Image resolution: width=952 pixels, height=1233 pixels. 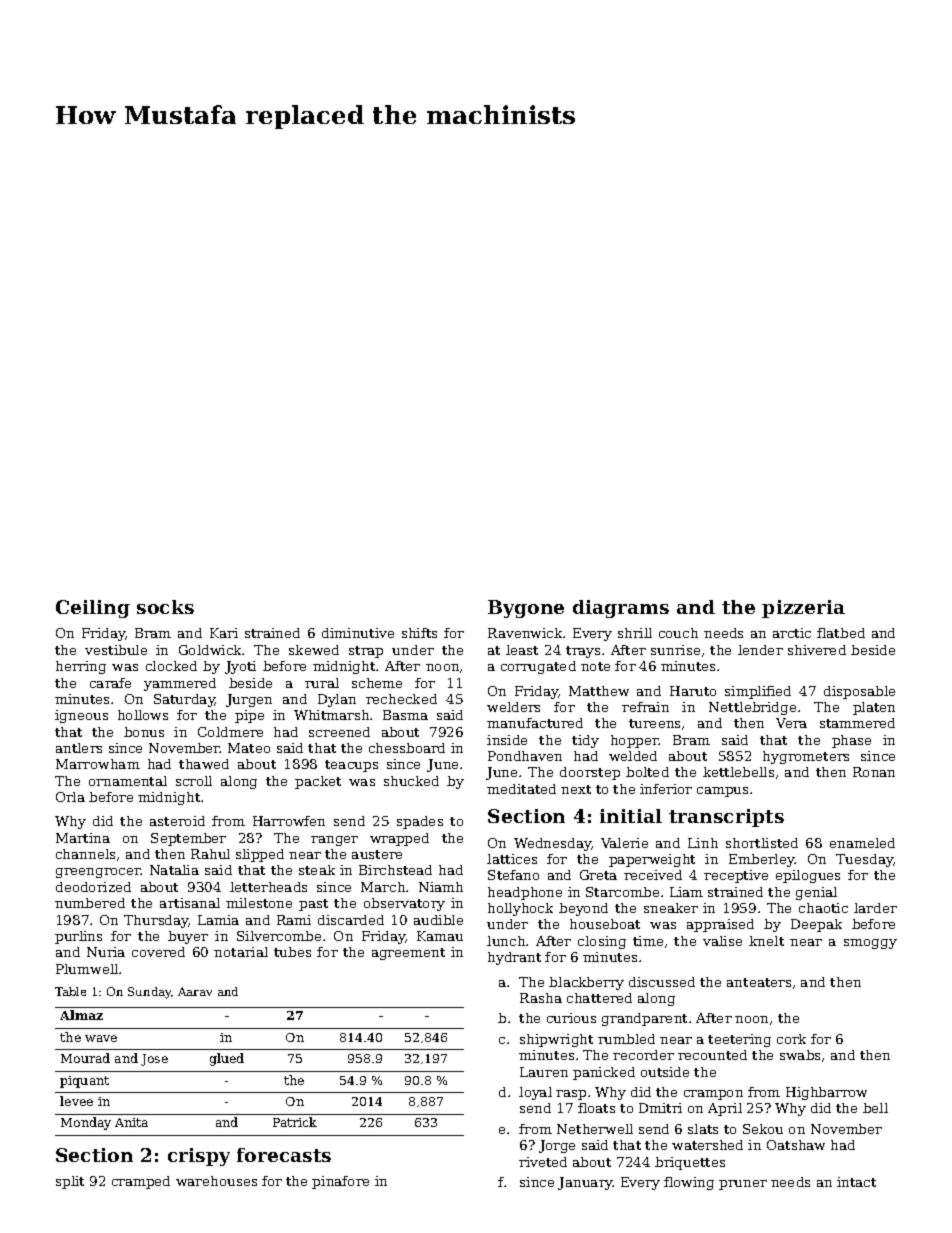 What do you see at coordinates (870, 944) in the screenshot?
I see `smoggy` at bounding box center [870, 944].
